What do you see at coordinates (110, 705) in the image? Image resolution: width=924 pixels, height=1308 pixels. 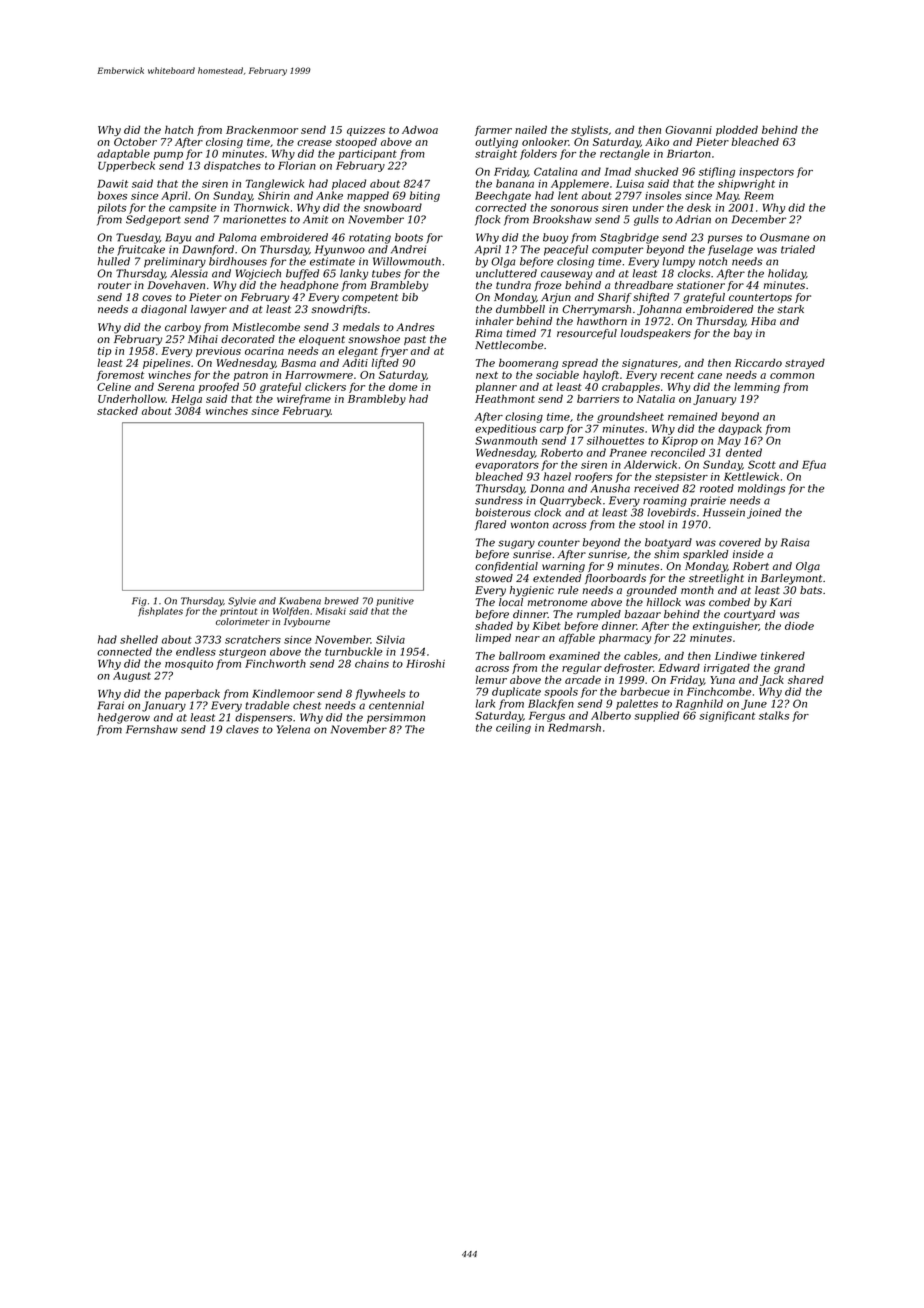 I see `Farai` at bounding box center [110, 705].
